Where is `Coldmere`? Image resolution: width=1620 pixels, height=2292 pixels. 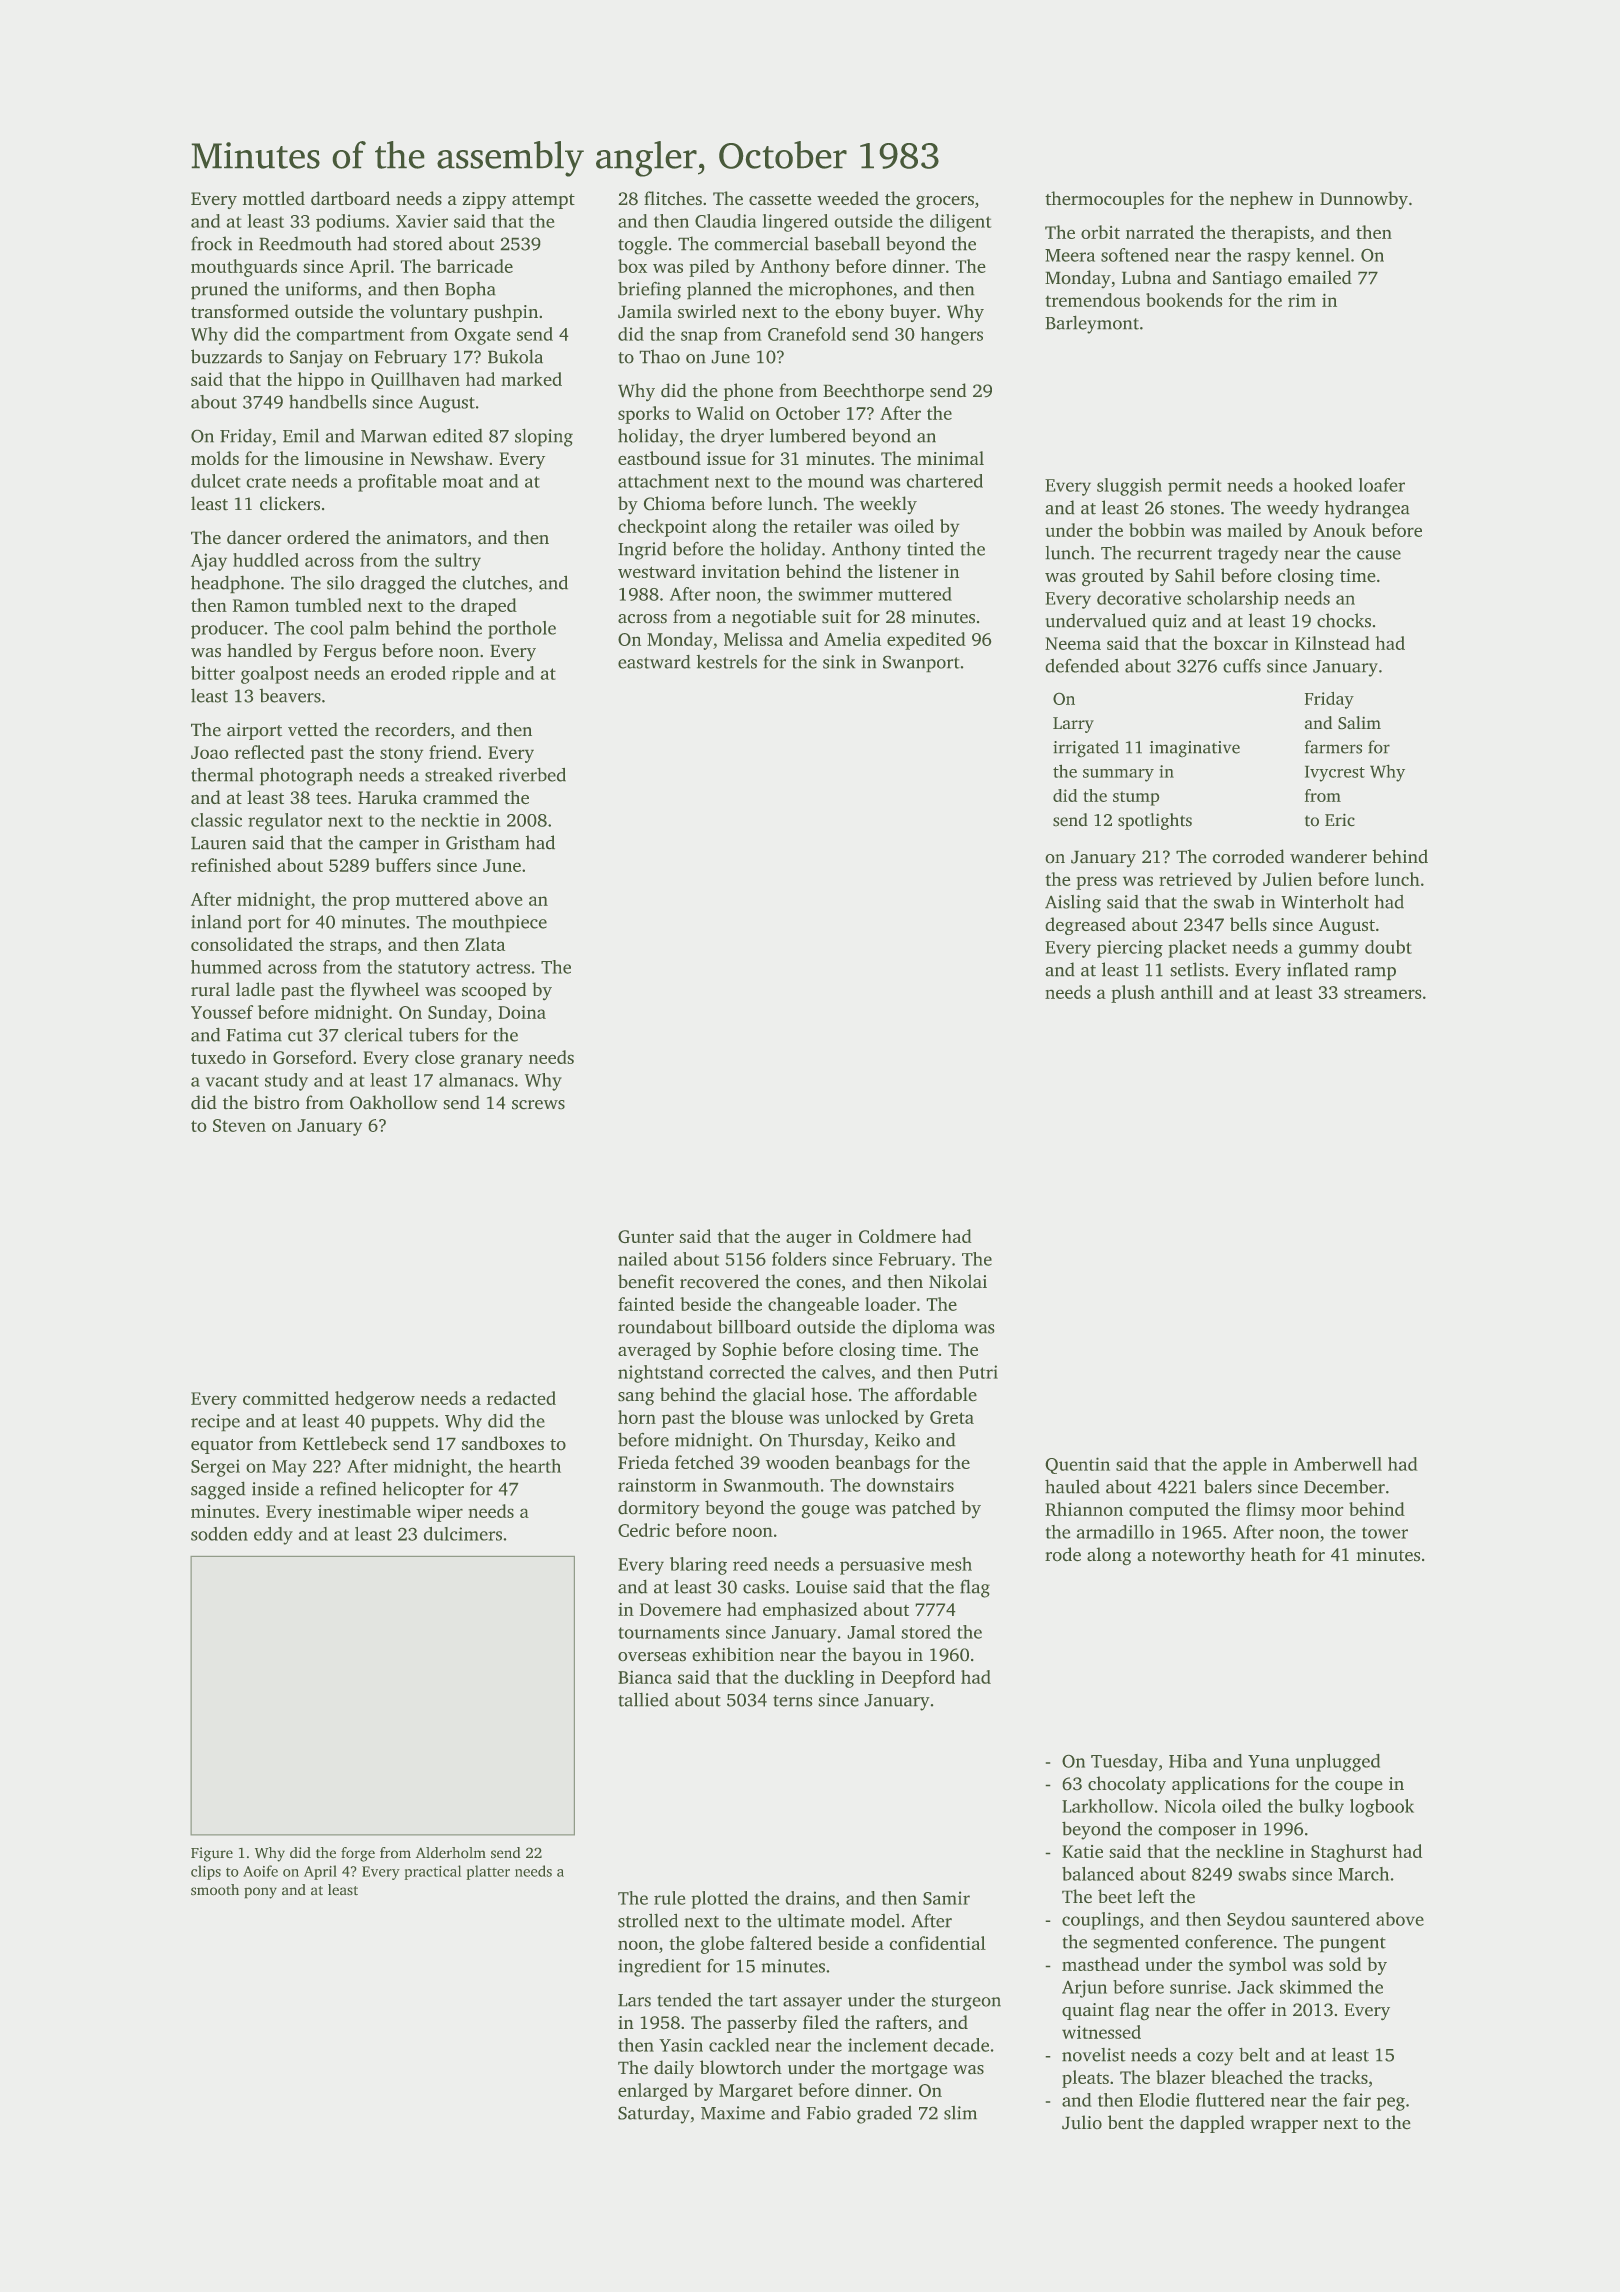
Coldmere is located at coordinates (897, 1236).
